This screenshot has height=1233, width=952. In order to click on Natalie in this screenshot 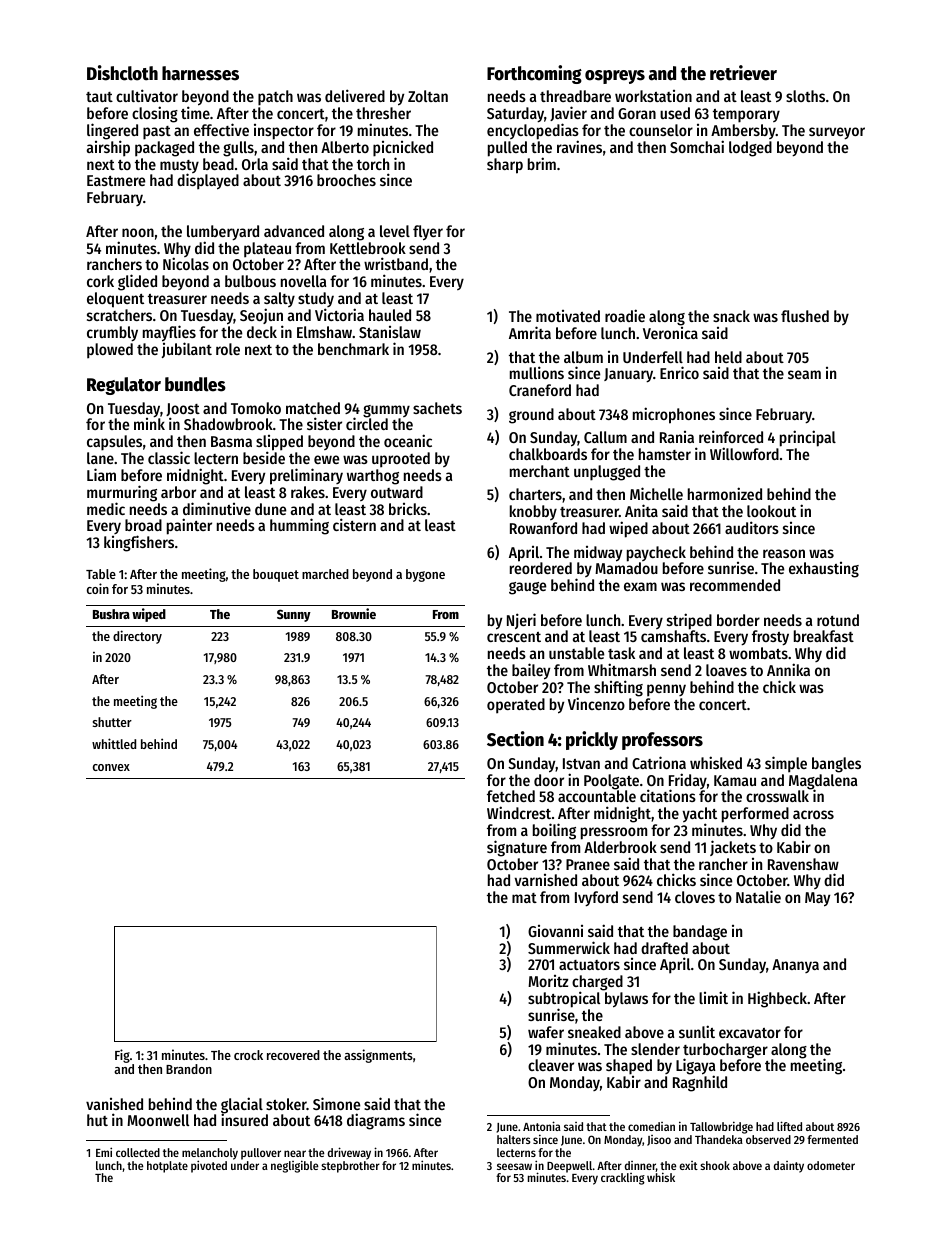, I will do `click(758, 896)`.
